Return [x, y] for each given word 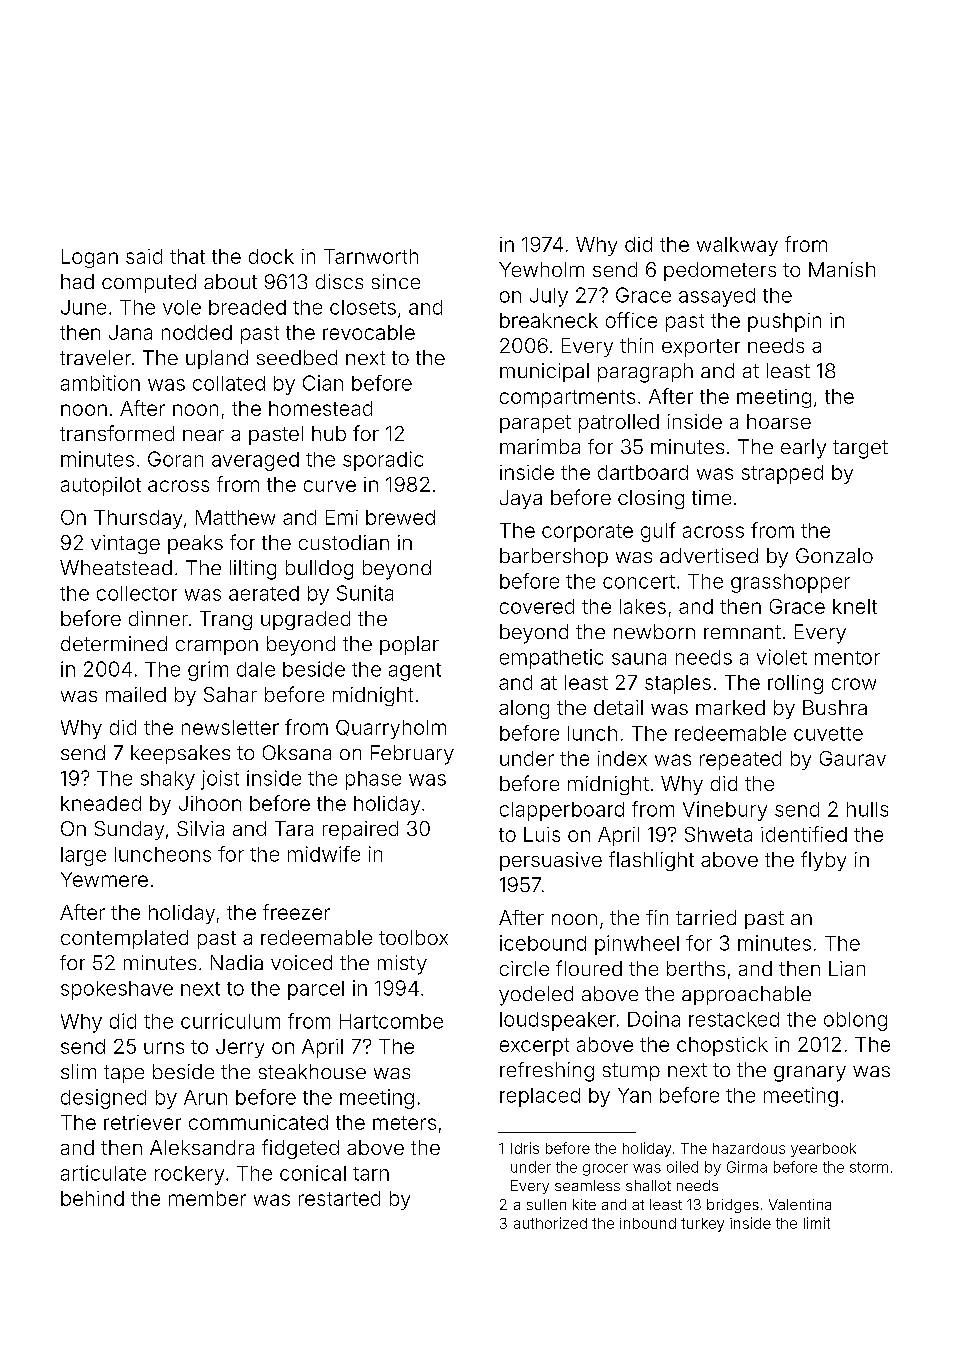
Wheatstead [116, 567]
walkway [737, 246]
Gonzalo [834, 555]
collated [229, 383]
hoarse [779, 421]
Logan [90, 258]
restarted [339, 1198]
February [412, 755]
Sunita [365, 593]
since [396, 281]
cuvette [828, 734]
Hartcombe [391, 1021]
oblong [855, 1021]
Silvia [200, 828]
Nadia [237, 962]
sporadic [383, 461]
